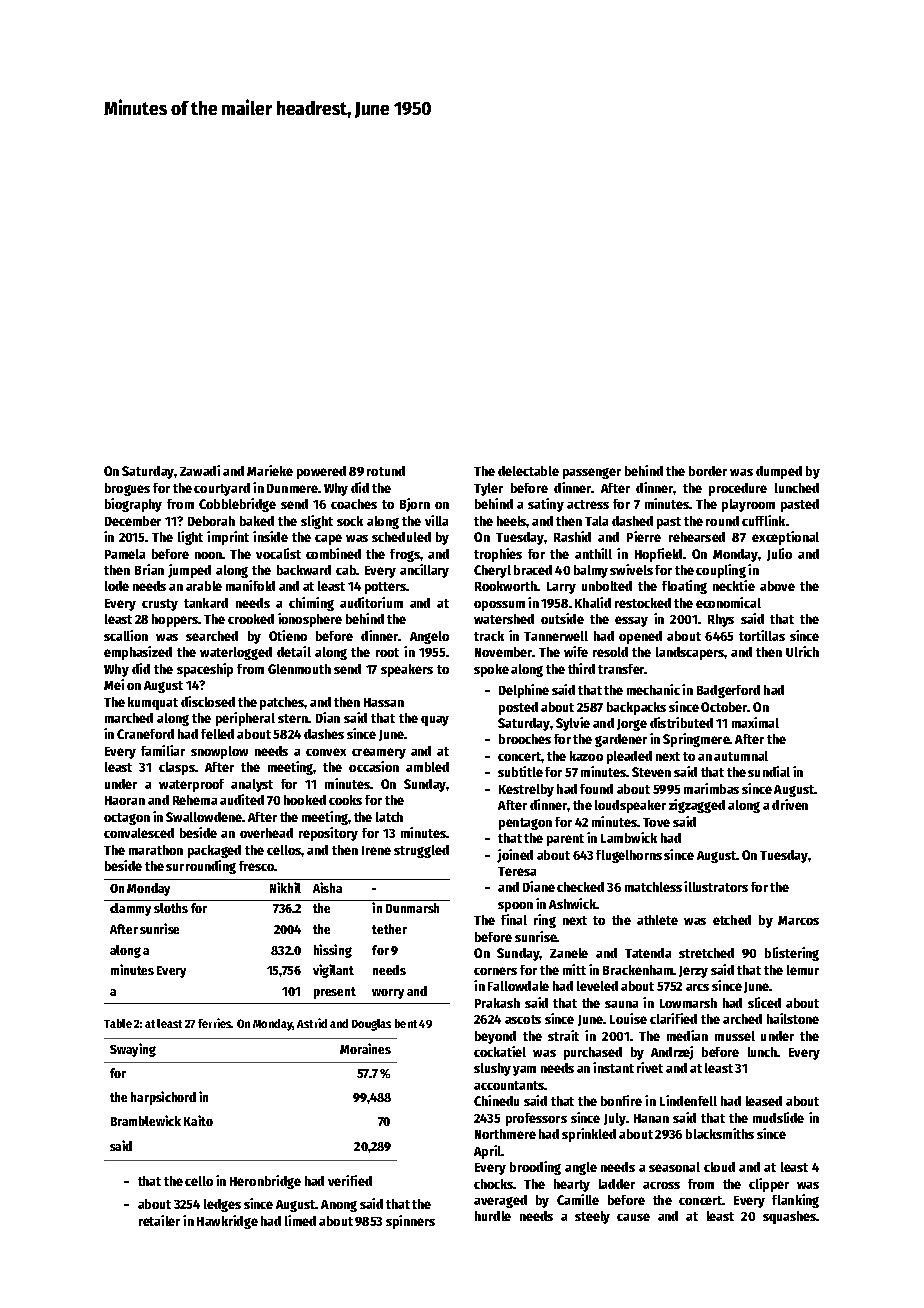  I want to click on border, so click(708, 471).
